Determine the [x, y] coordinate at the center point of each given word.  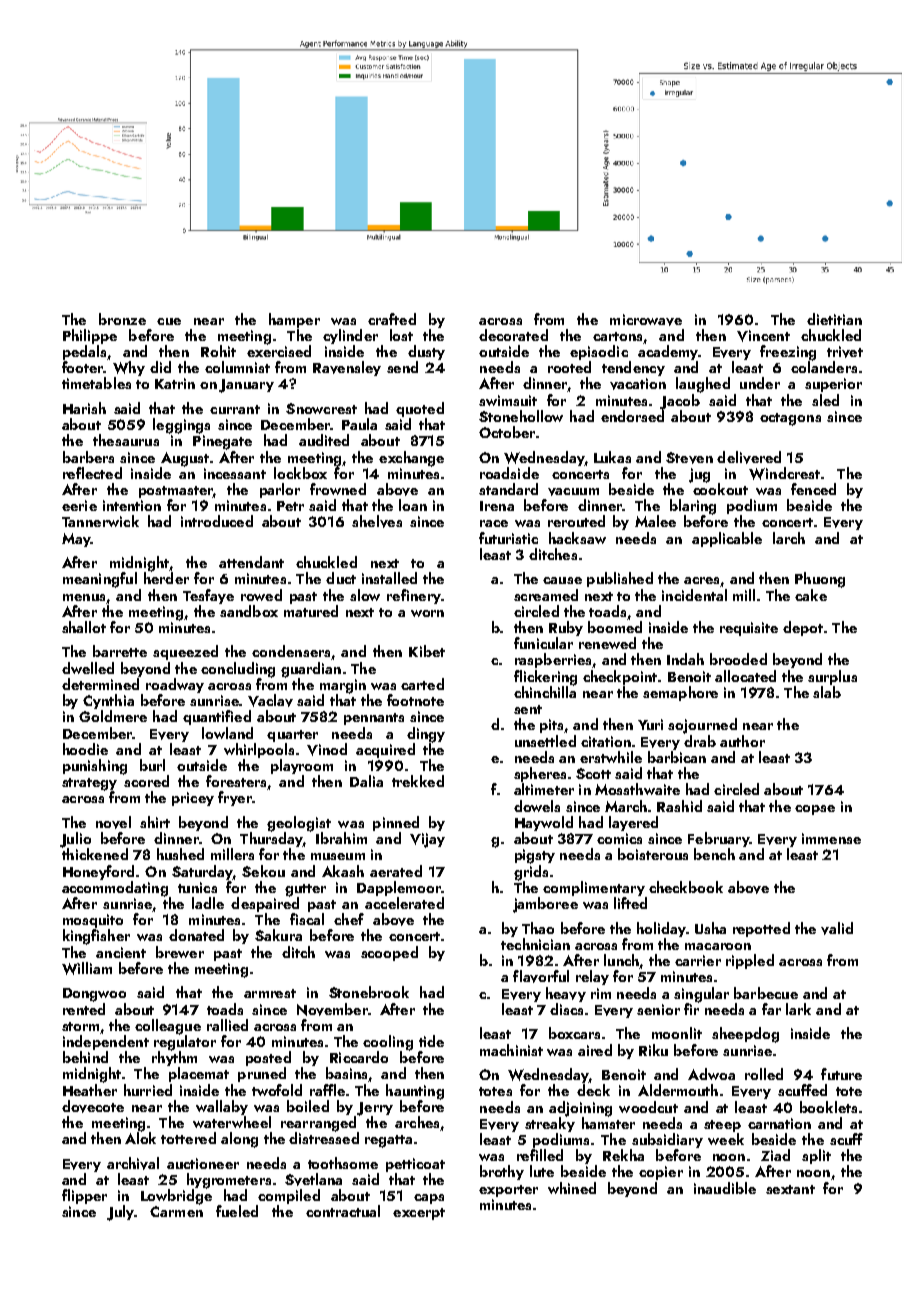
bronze [122, 319]
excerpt [419, 1214]
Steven [689, 458]
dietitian [834, 319]
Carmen [176, 1211]
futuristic [508, 538]
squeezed [185, 652]
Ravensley [347, 368]
